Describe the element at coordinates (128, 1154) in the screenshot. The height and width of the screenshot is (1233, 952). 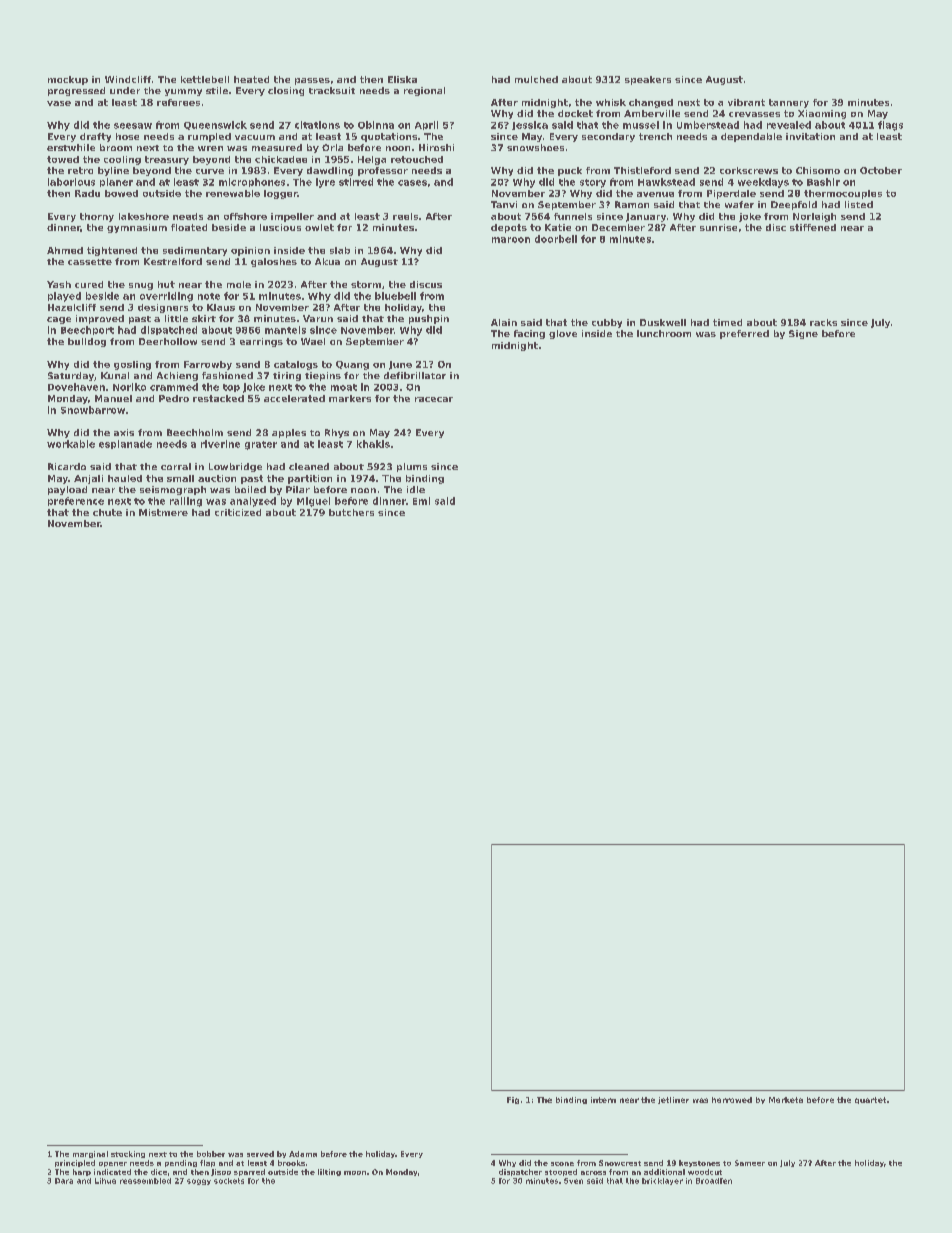
I see `stocking` at that location.
